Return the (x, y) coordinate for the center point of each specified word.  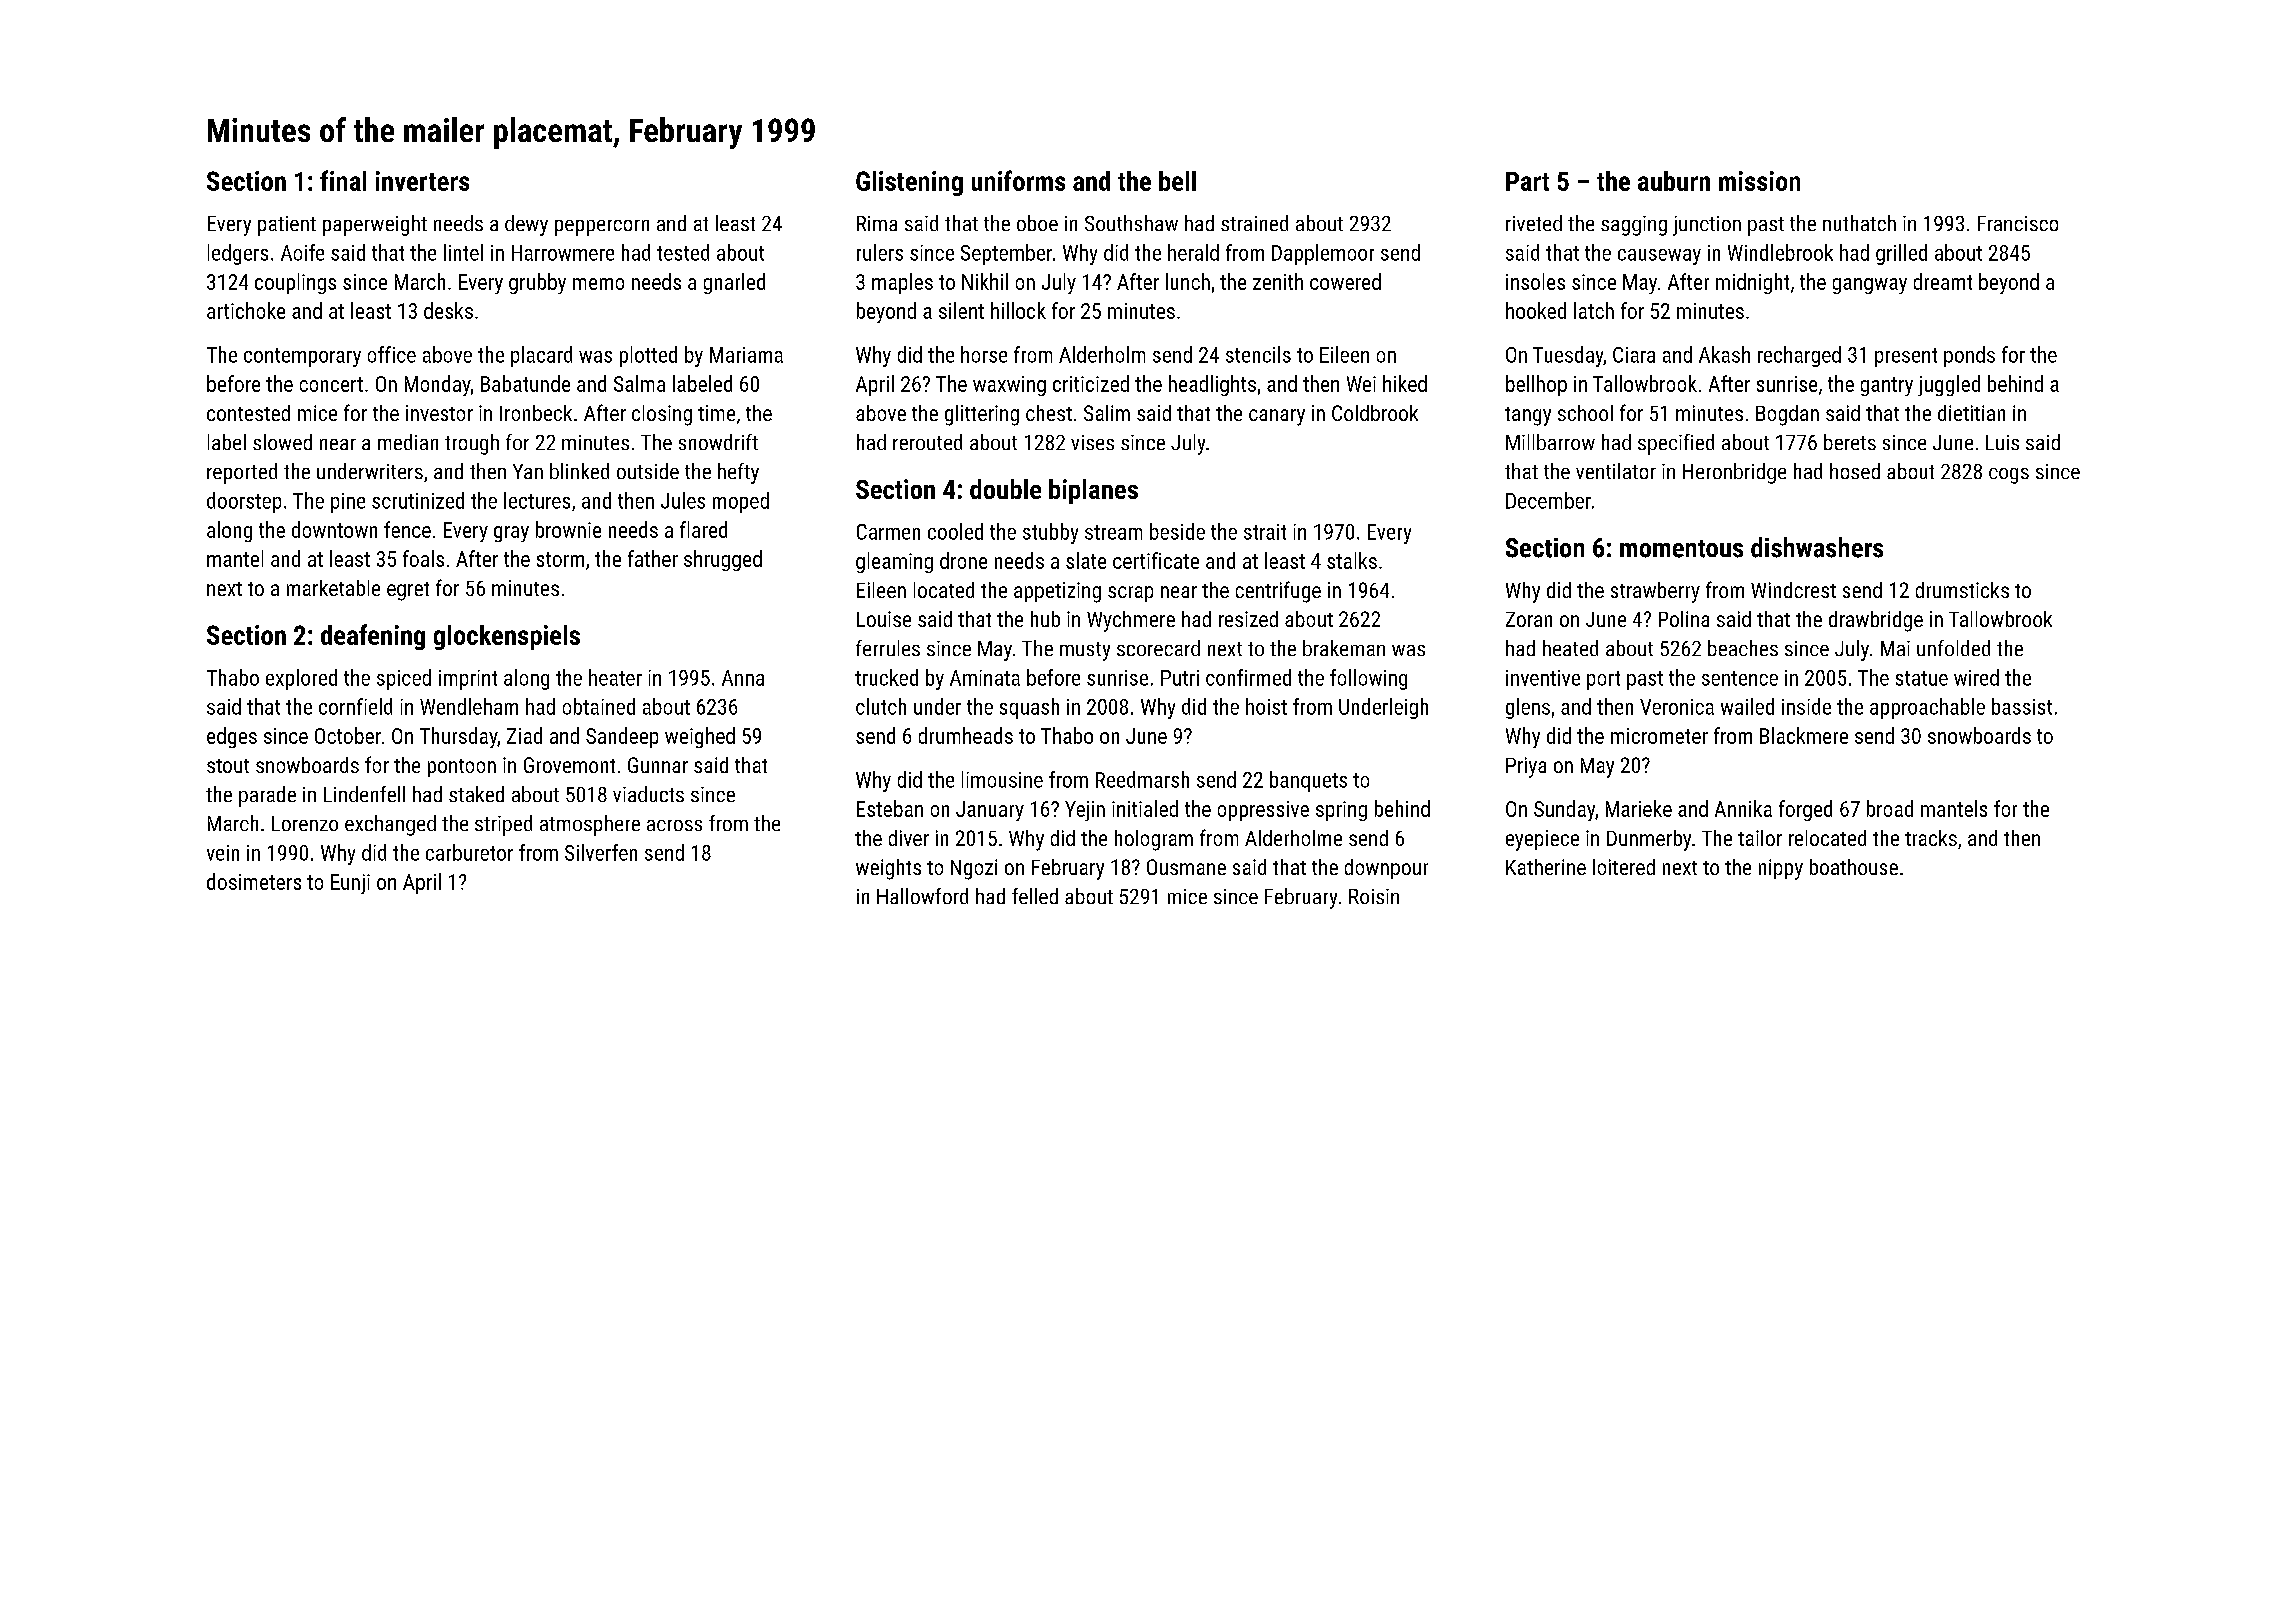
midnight (1752, 283)
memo (598, 284)
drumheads (966, 735)
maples (902, 283)
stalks (1352, 560)
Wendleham (469, 706)
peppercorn (602, 228)
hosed (1855, 471)
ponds (1969, 356)
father (653, 558)
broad (1890, 808)
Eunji (350, 884)
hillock (1018, 310)
